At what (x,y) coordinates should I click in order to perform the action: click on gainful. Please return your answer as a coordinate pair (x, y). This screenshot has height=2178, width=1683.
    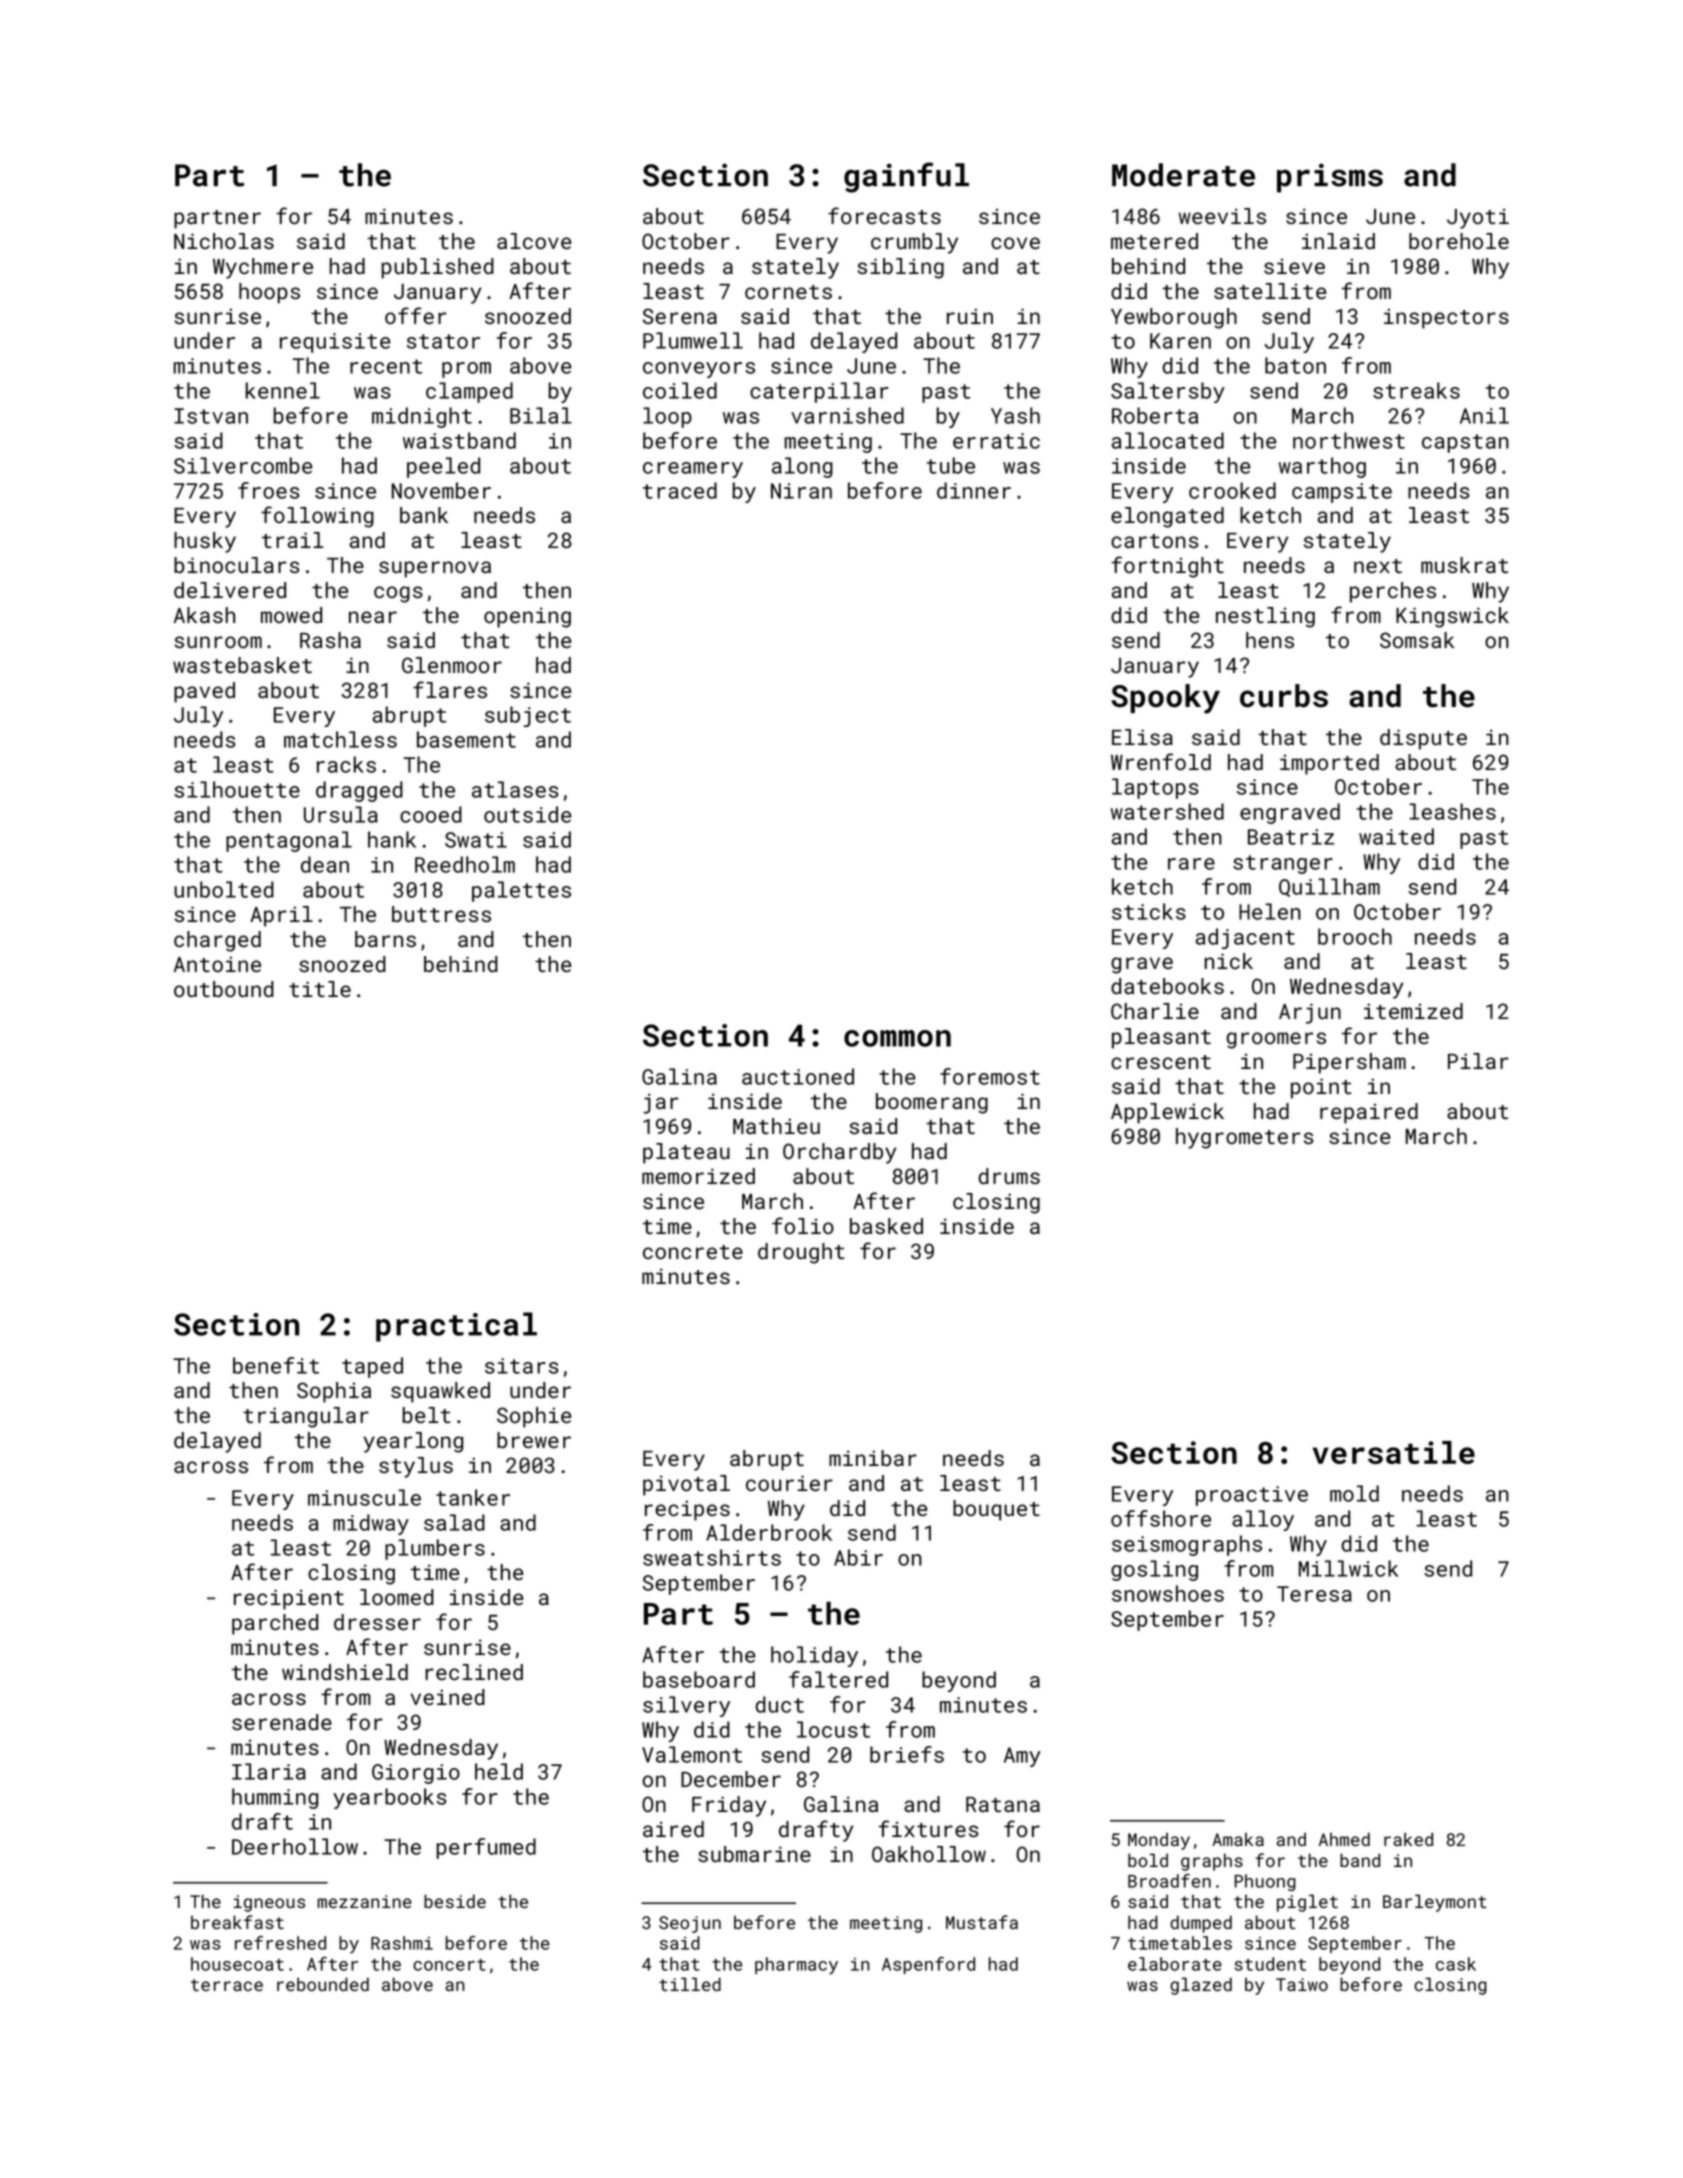
    Looking at the image, I should click on (906, 177).
